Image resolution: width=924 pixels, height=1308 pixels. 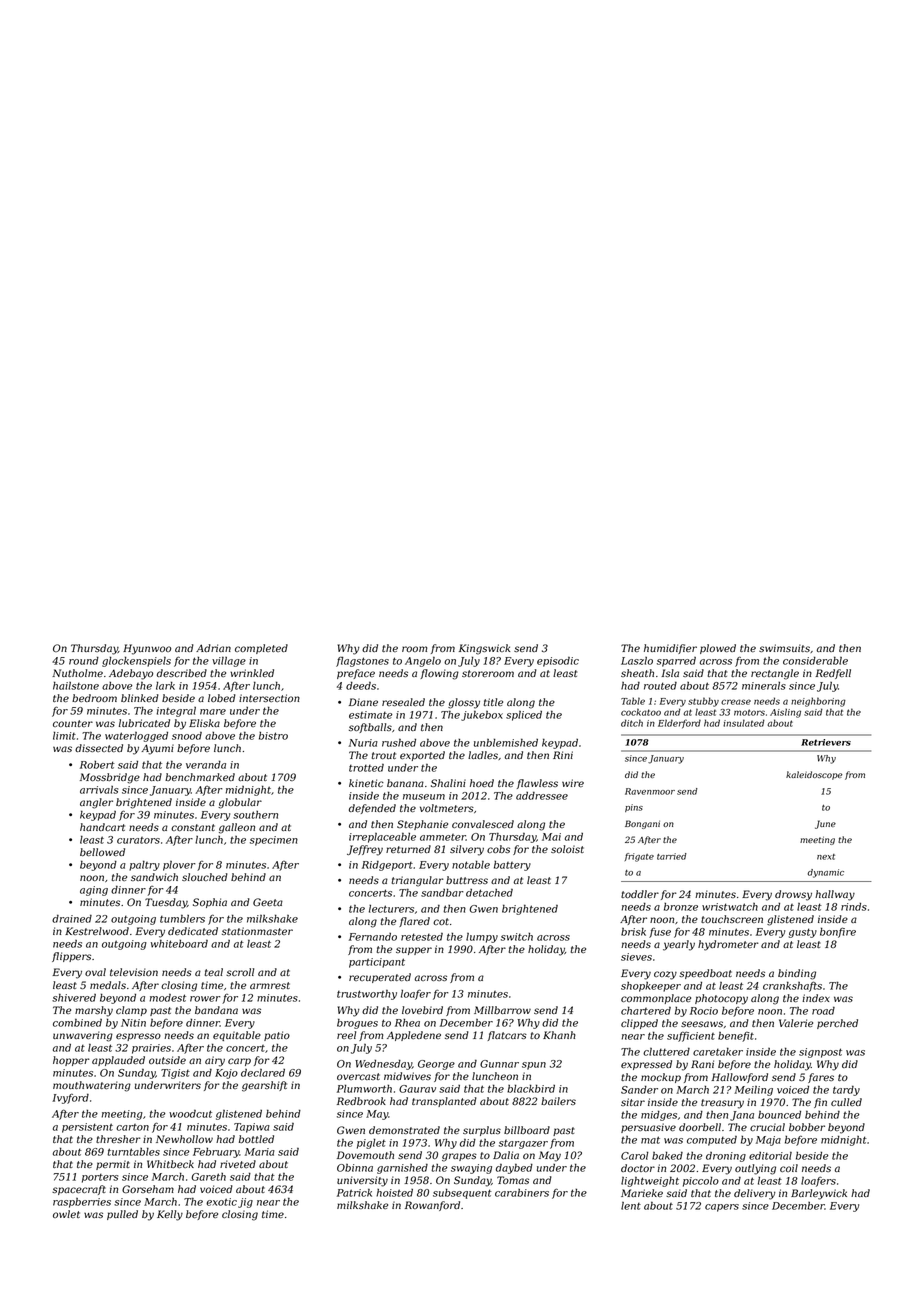 What do you see at coordinates (444, 1102) in the screenshot?
I see `transplanted` at bounding box center [444, 1102].
